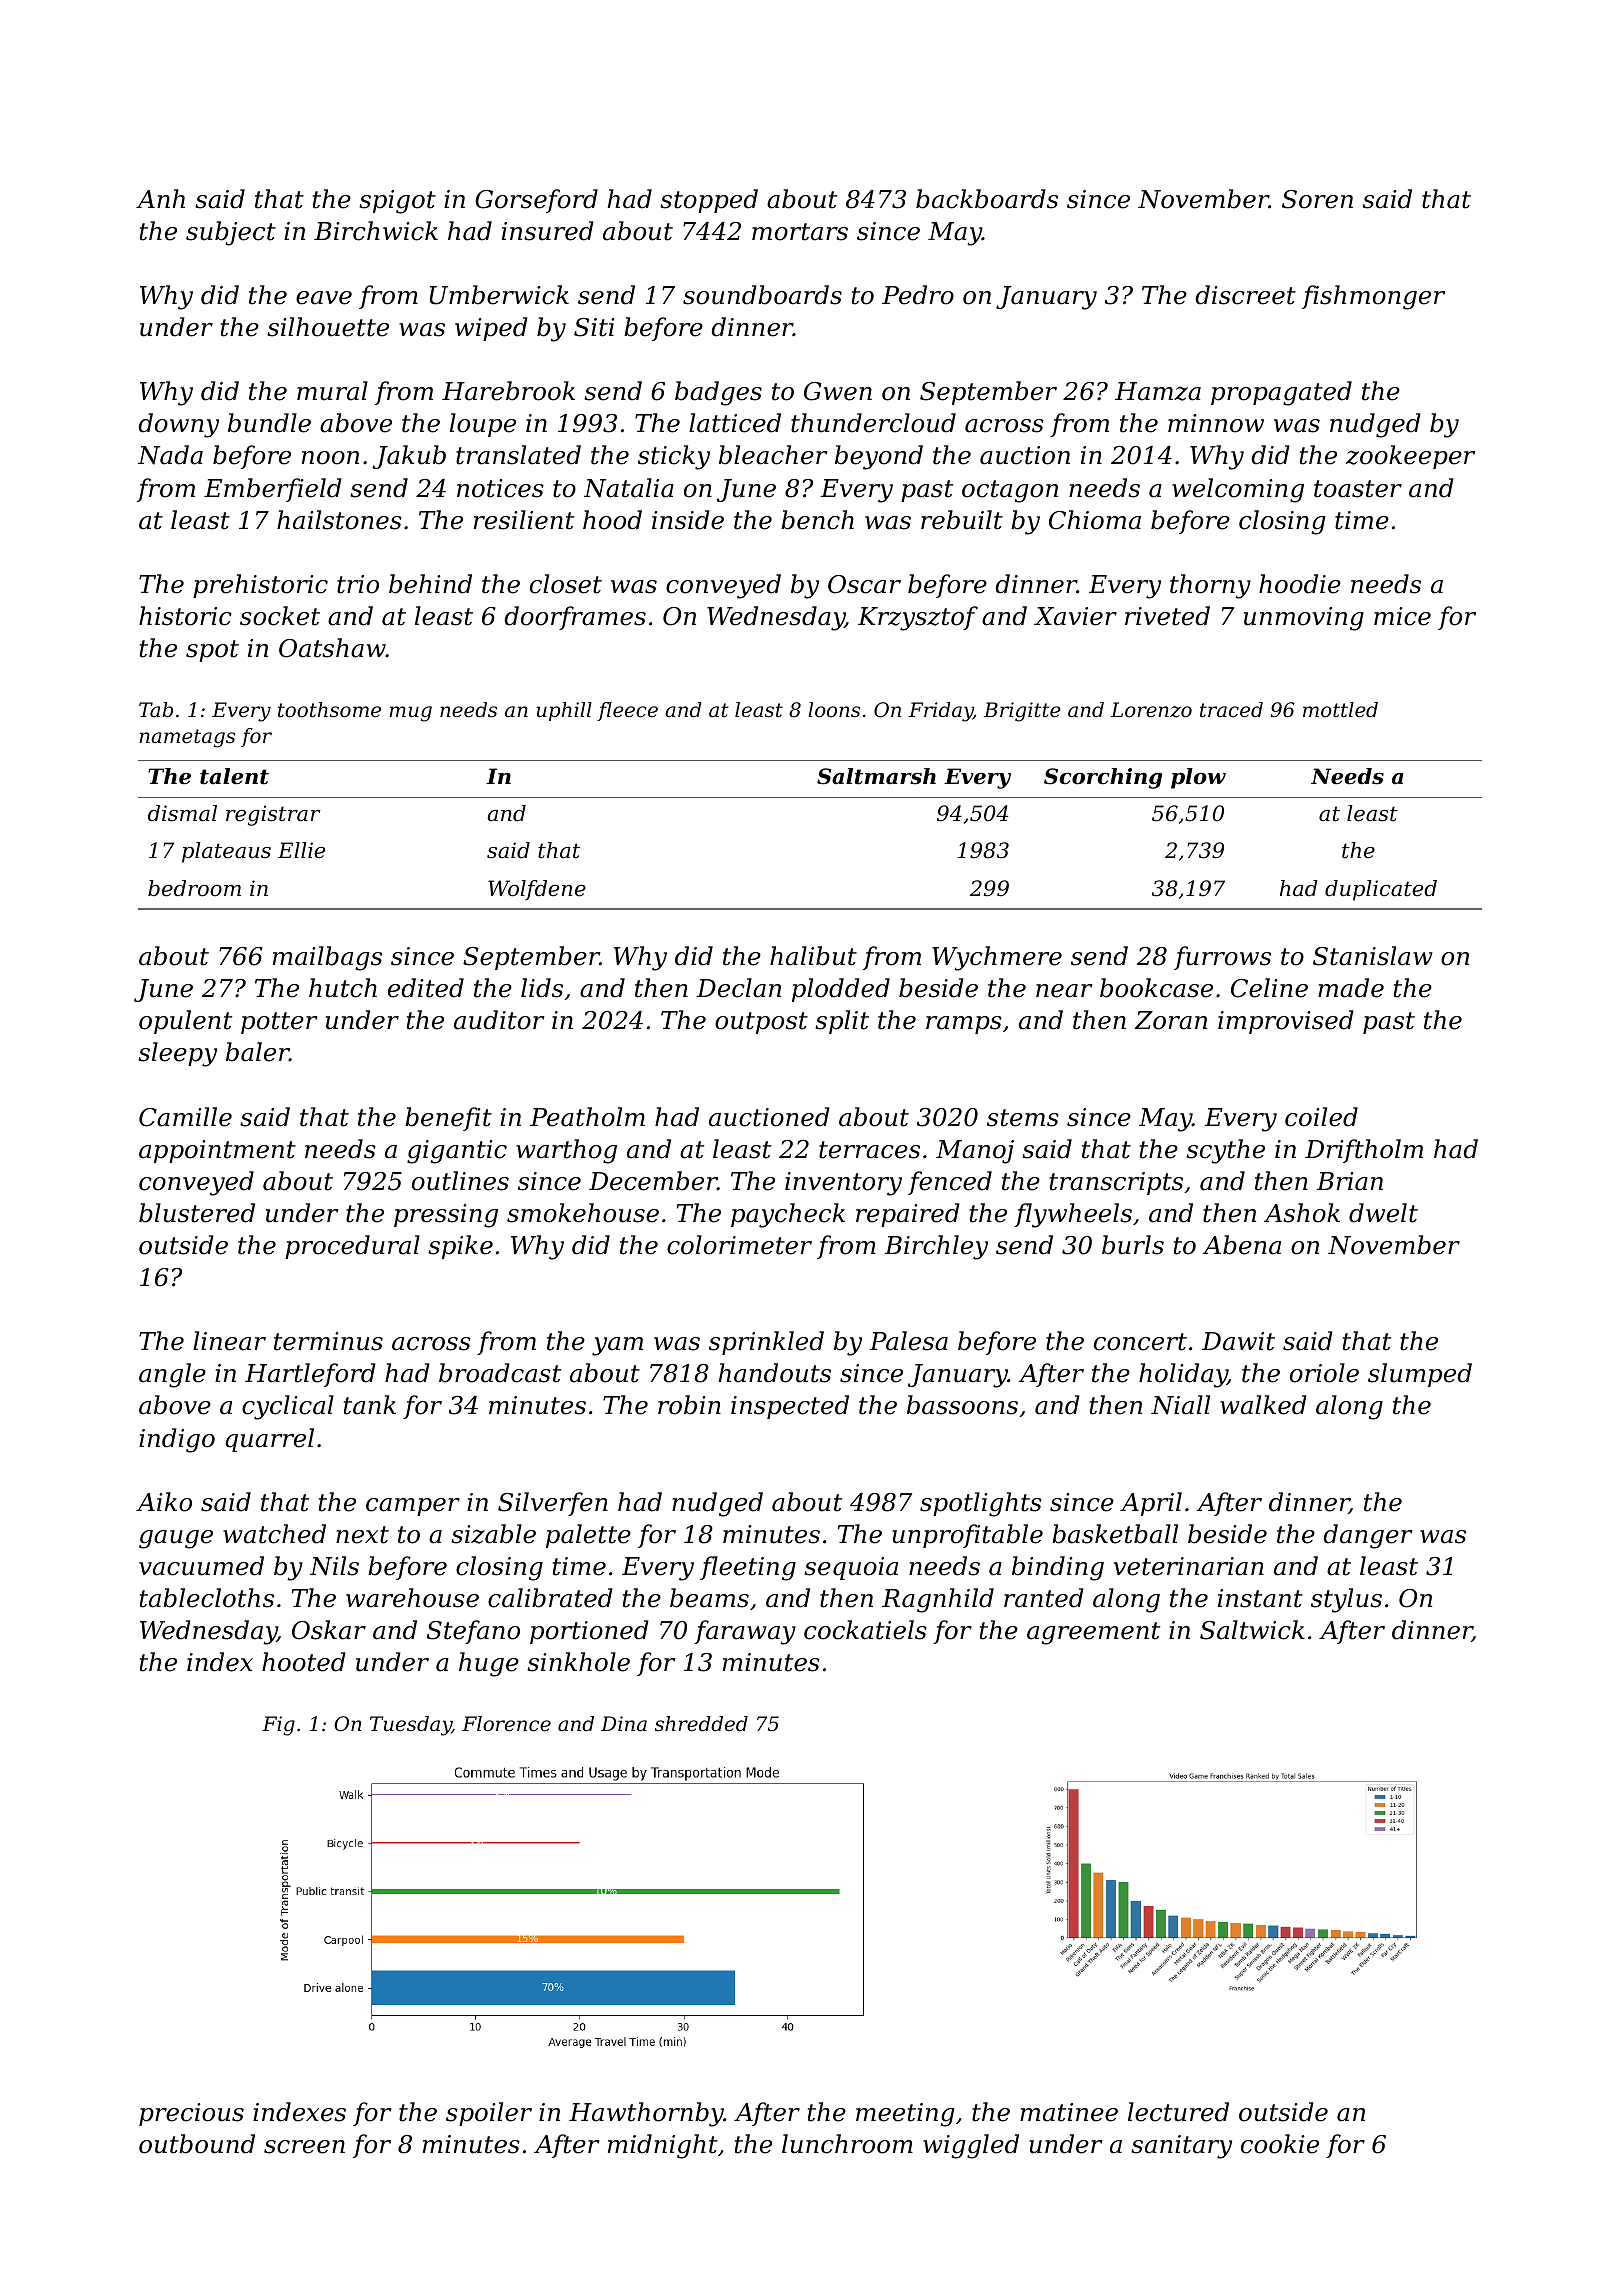  I want to click on wiggled, so click(971, 2146).
